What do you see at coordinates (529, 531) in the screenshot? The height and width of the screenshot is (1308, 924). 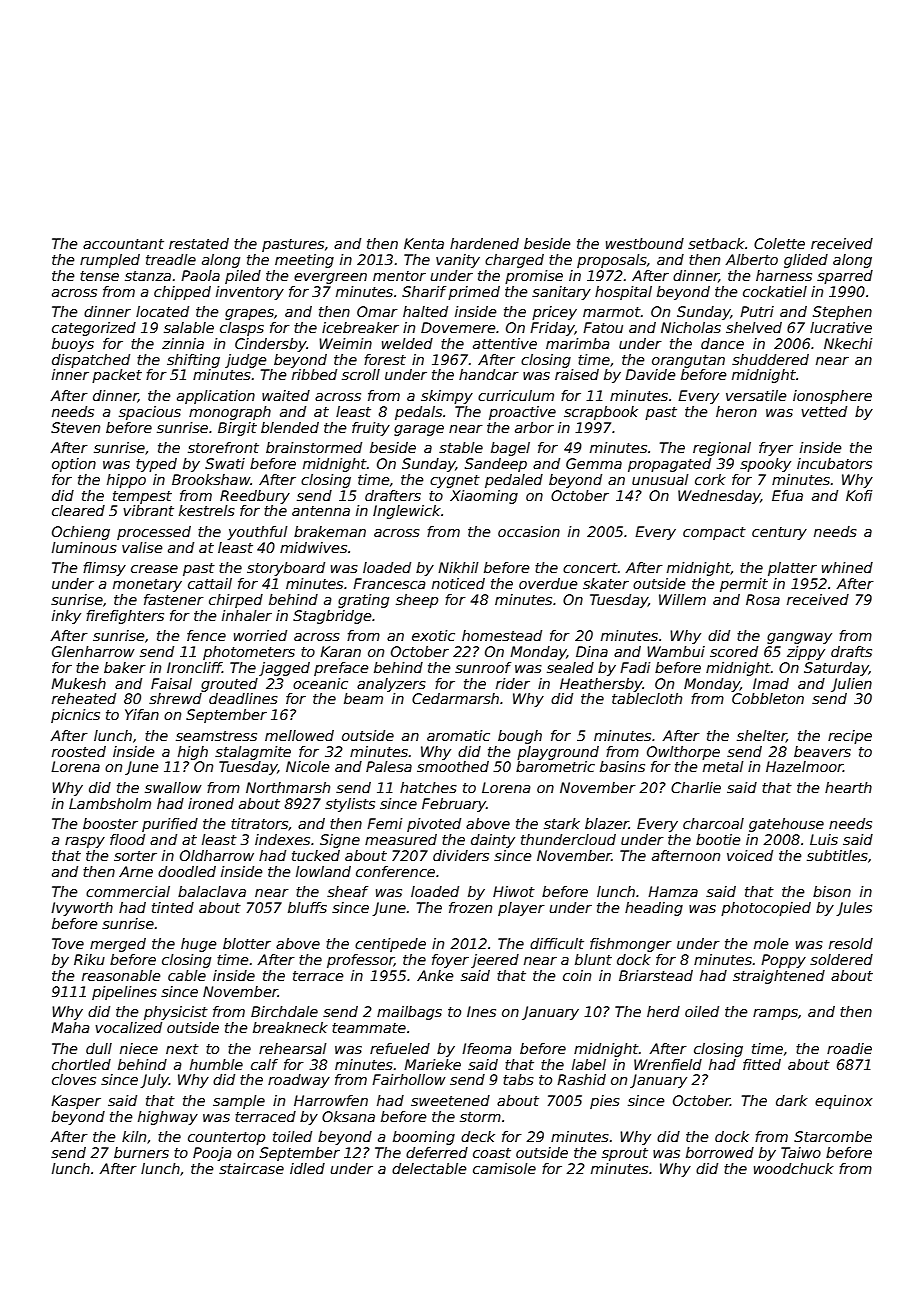 I see `occasion` at bounding box center [529, 531].
